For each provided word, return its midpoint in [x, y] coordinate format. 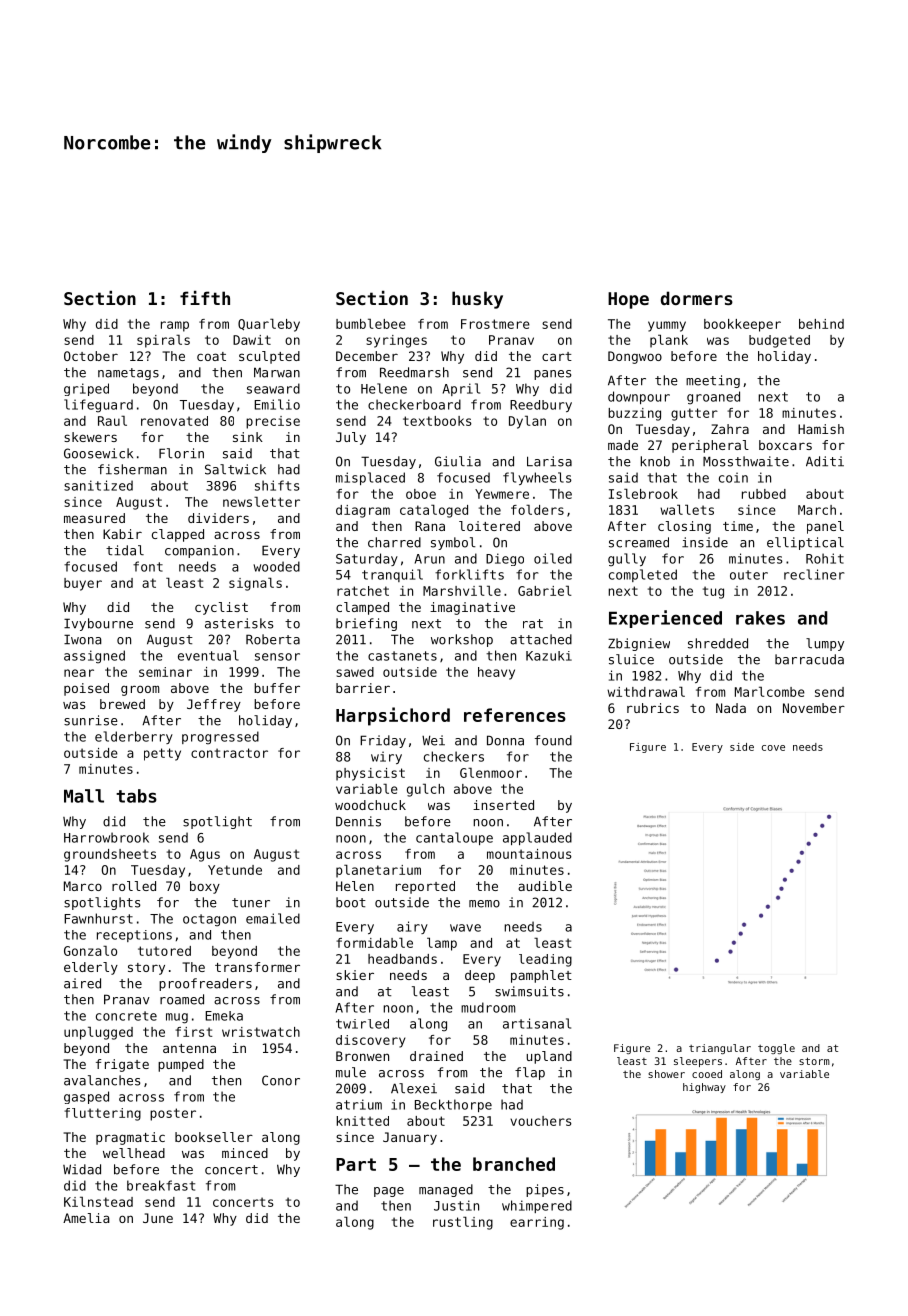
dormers [697, 298]
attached [541, 639]
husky [477, 300]
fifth [205, 298]
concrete [126, 1016]
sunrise [91, 720]
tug [713, 592]
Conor [281, 1080]
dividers [218, 518]
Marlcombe [770, 691]
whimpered [537, 1206]
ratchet [363, 591]
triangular [720, 1049]
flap [530, 1073]
